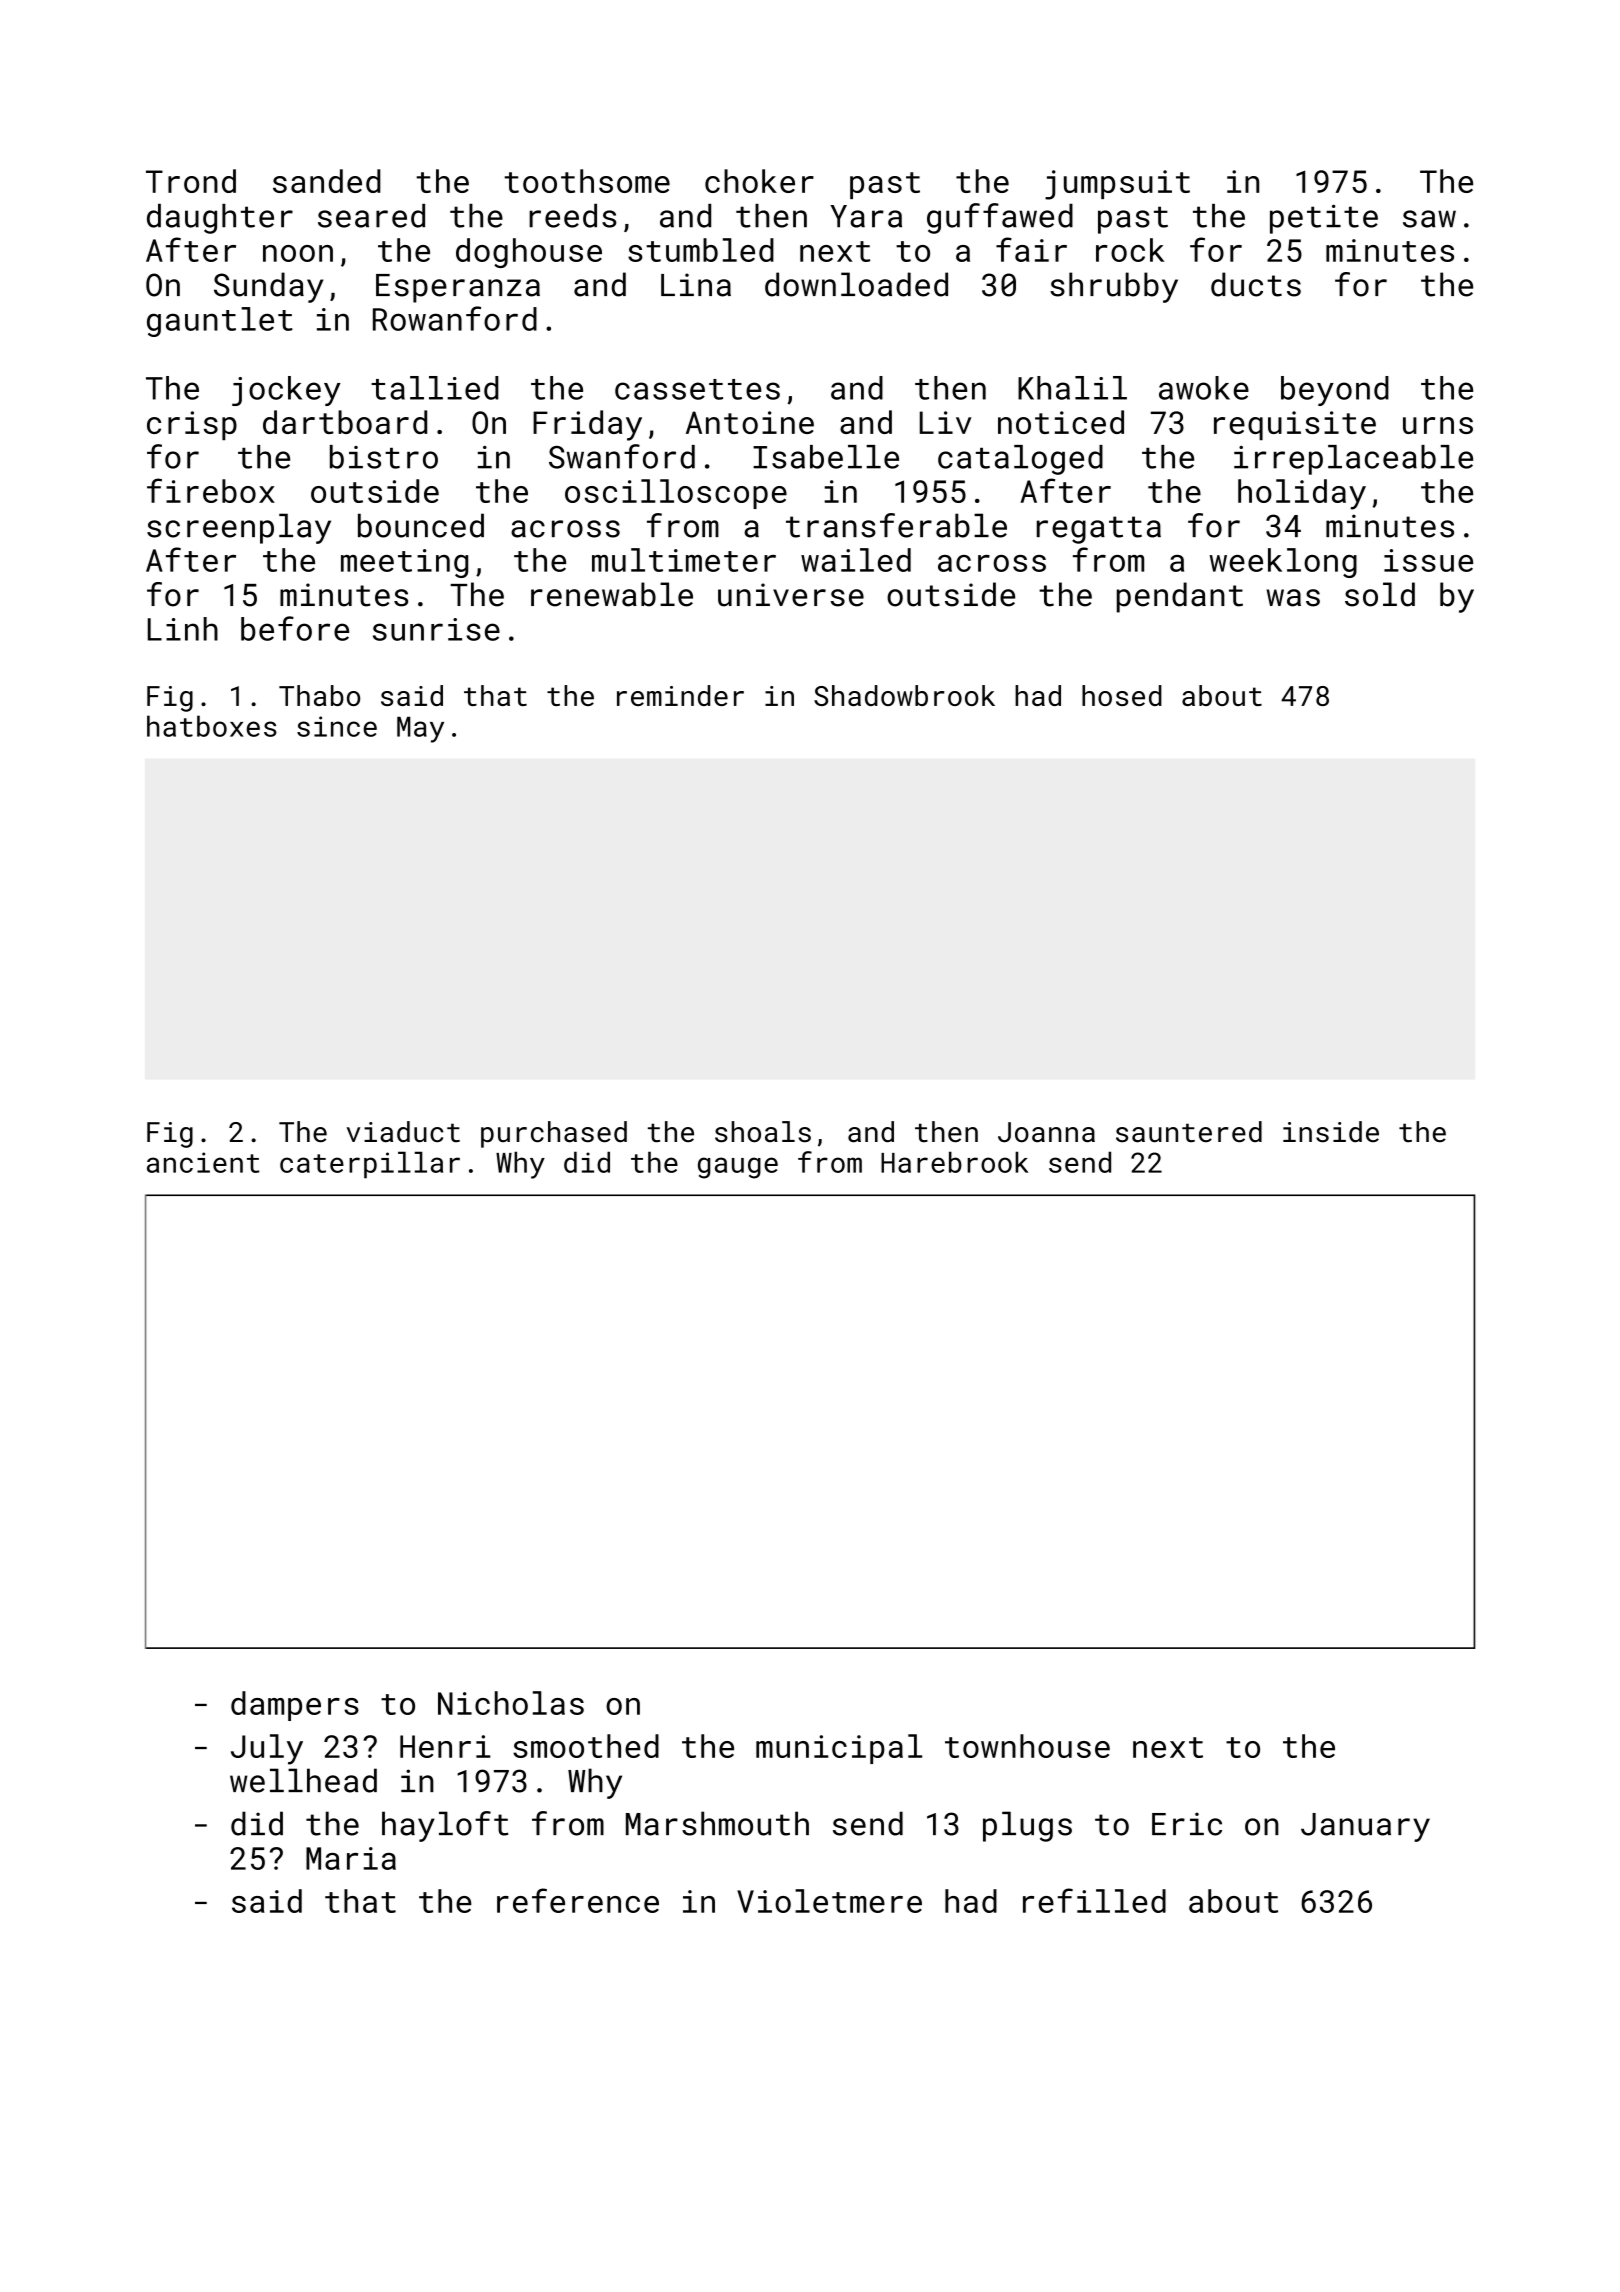 The image size is (1620, 2292). What do you see at coordinates (866, 216) in the screenshot?
I see `Yara` at bounding box center [866, 216].
